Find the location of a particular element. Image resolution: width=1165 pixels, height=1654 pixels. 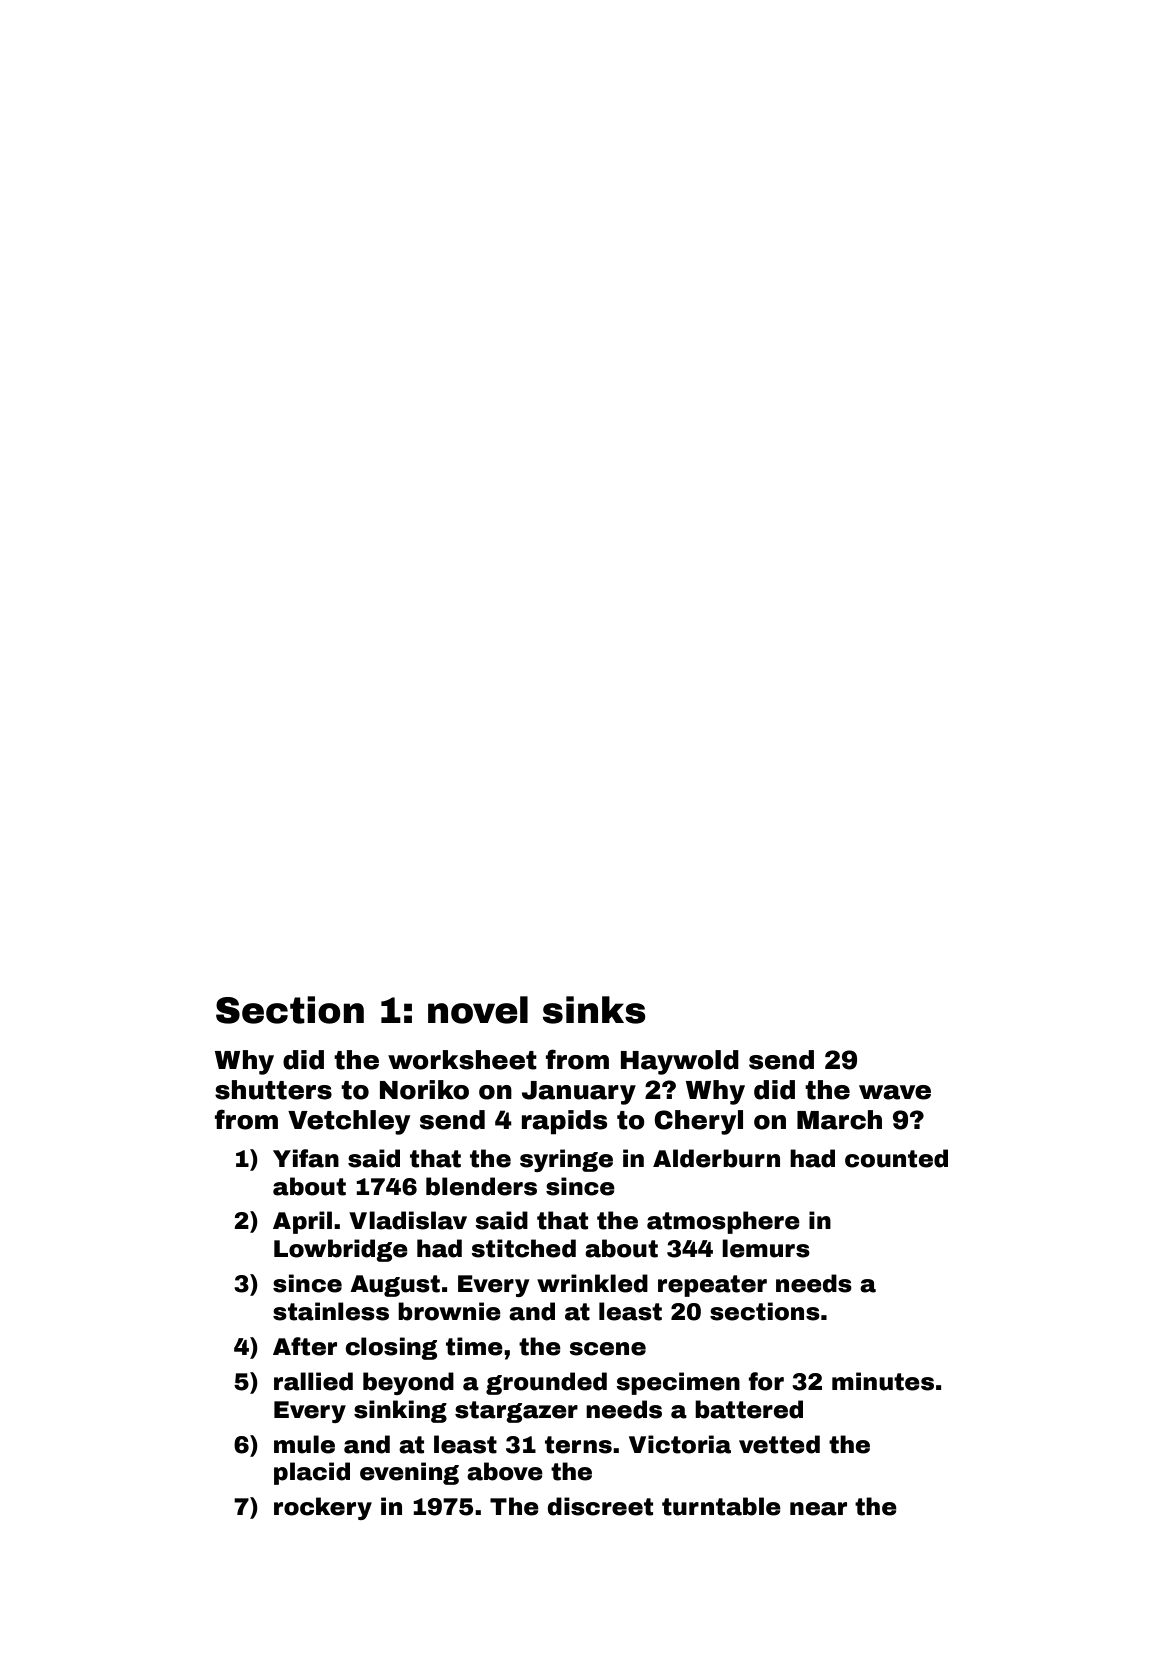

Haywold is located at coordinates (680, 1062).
